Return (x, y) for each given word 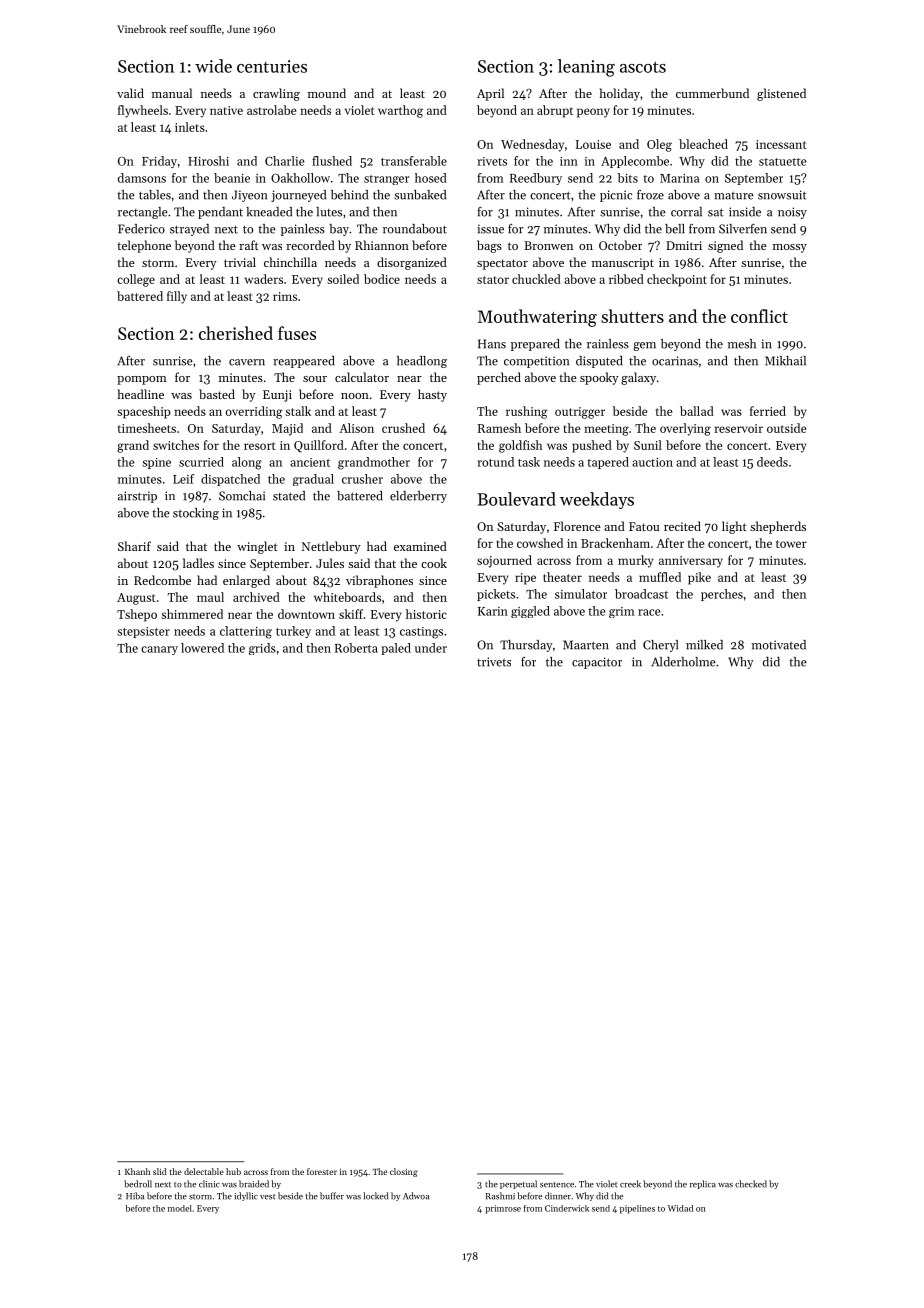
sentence (557, 1185)
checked (751, 1184)
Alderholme (683, 662)
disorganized (412, 263)
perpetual (518, 1184)
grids (262, 649)
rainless (608, 344)
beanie (232, 178)
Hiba (135, 1196)
